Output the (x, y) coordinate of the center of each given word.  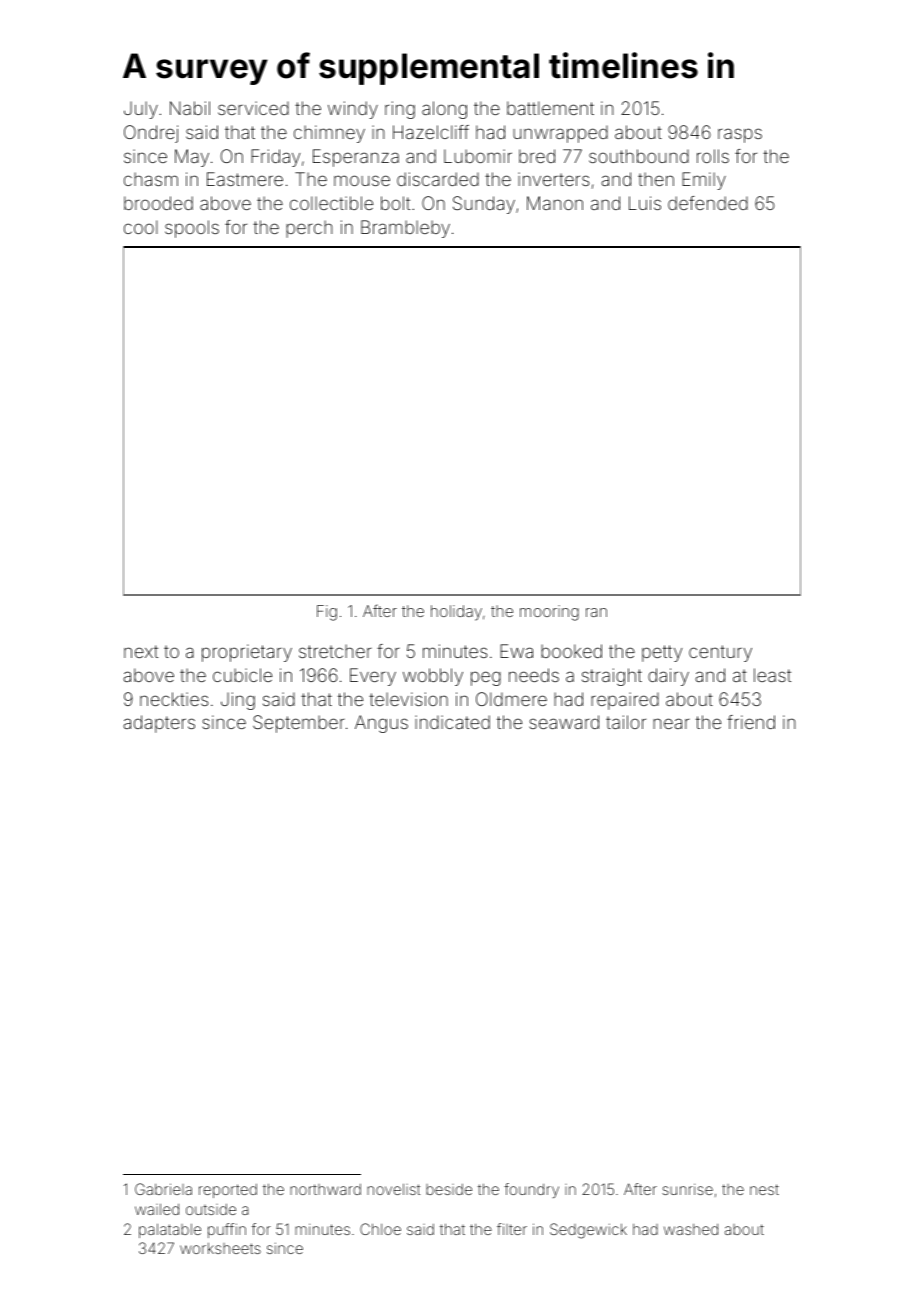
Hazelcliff (431, 132)
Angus (381, 724)
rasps (740, 135)
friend (751, 722)
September (299, 724)
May (192, 158)
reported (228, 1191)
